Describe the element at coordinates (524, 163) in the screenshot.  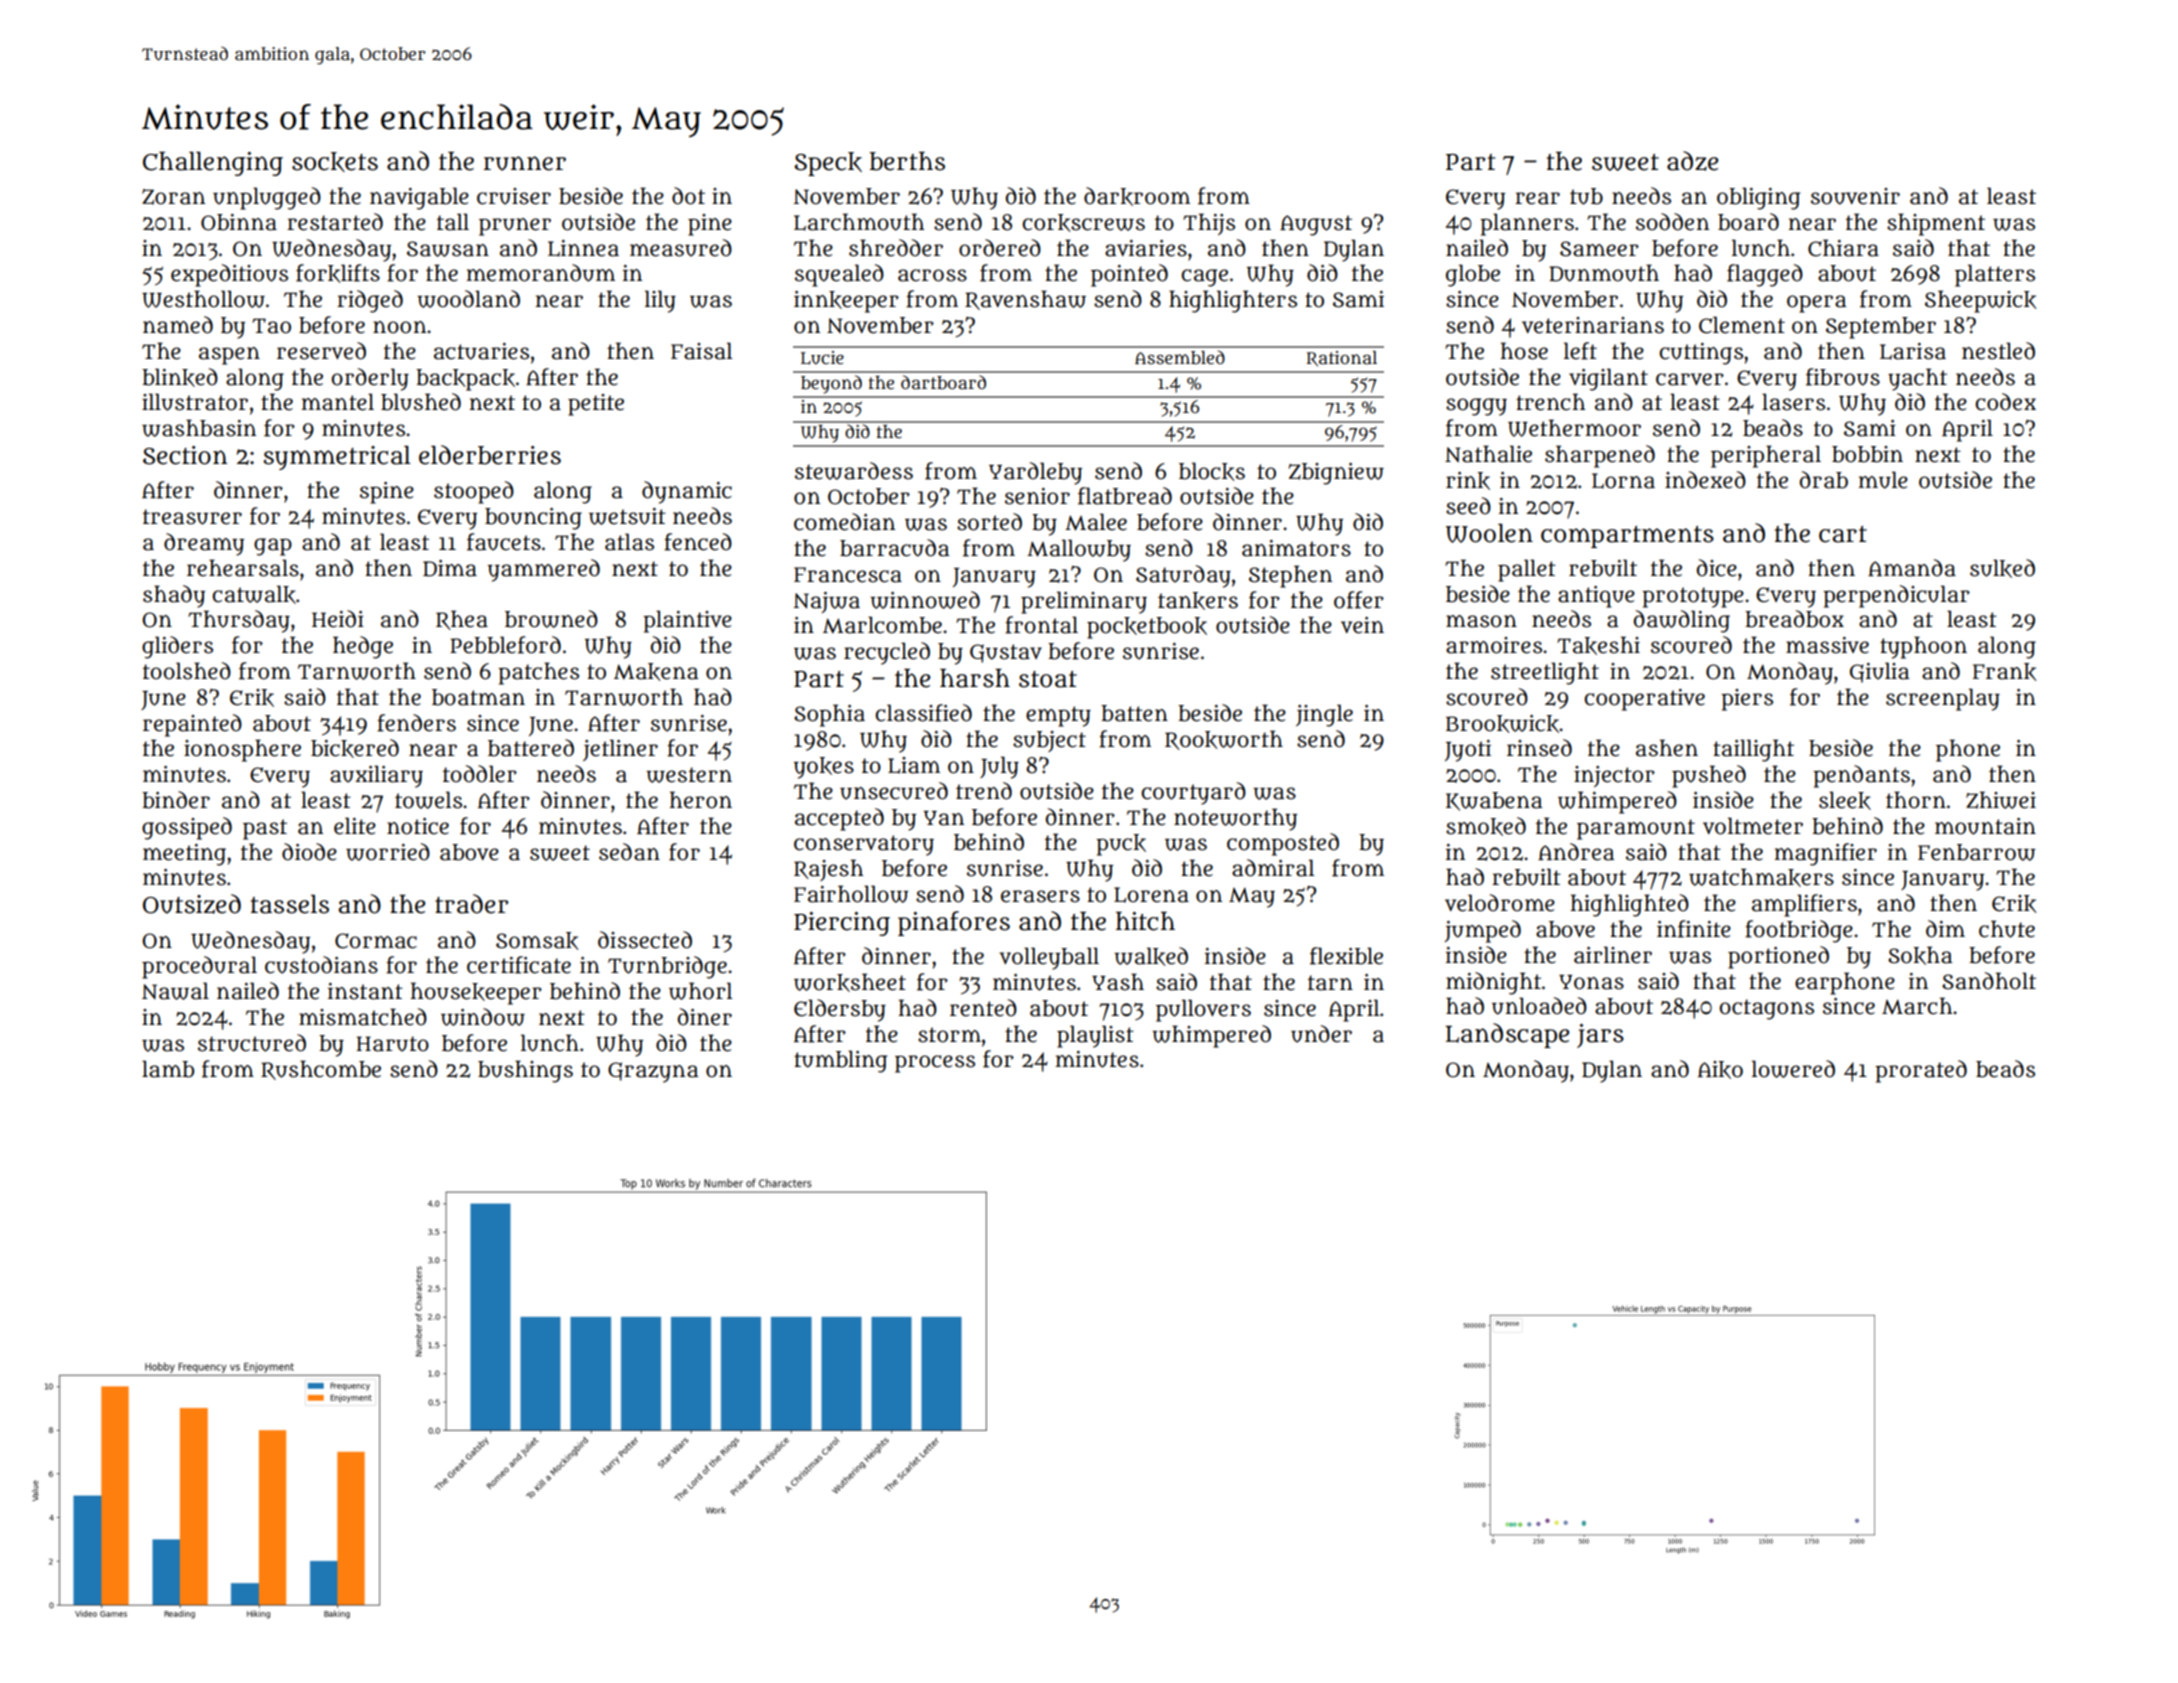
I see `runner` at that location.
